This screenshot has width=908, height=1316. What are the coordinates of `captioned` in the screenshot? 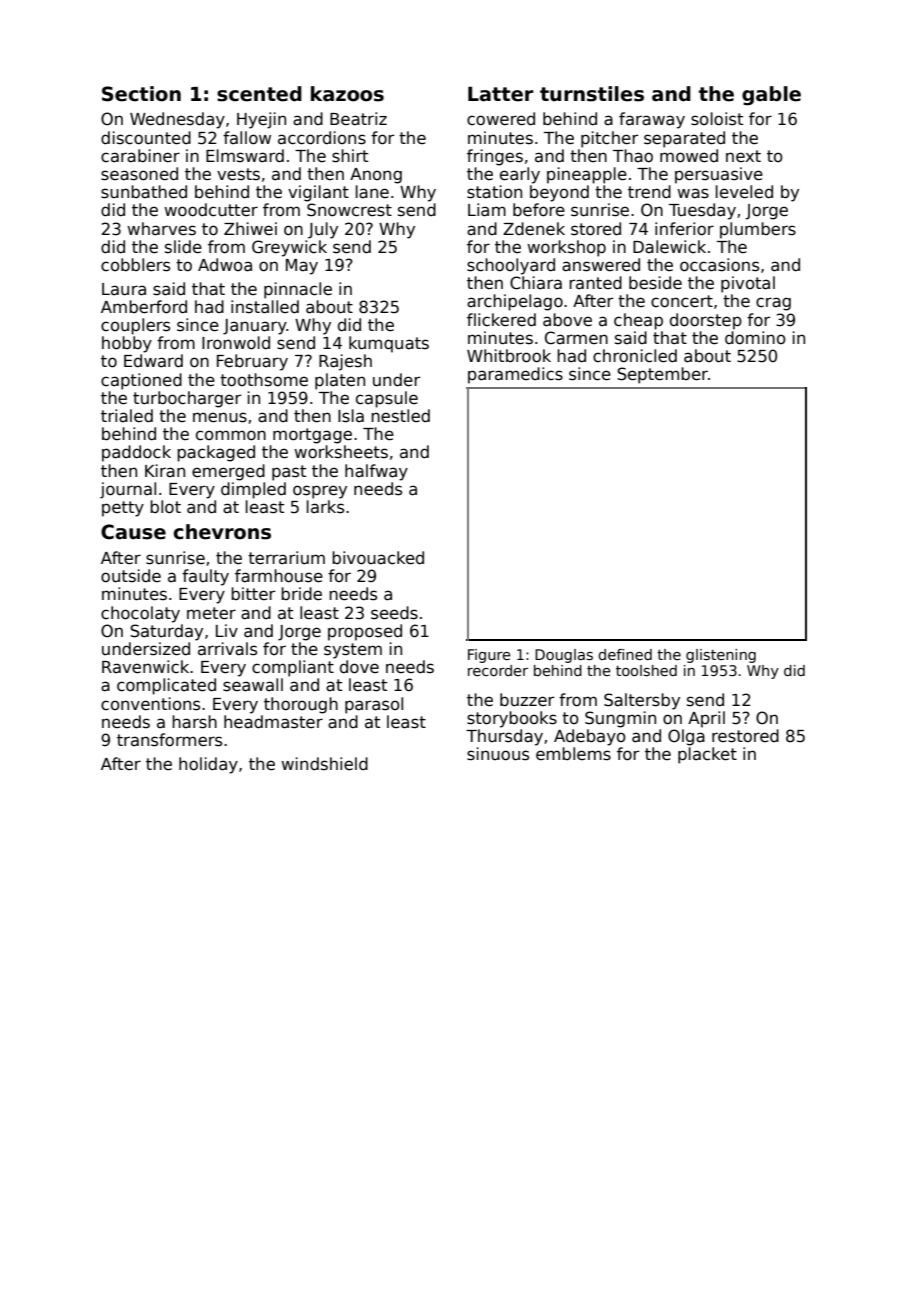 It's located at (141, 381).
